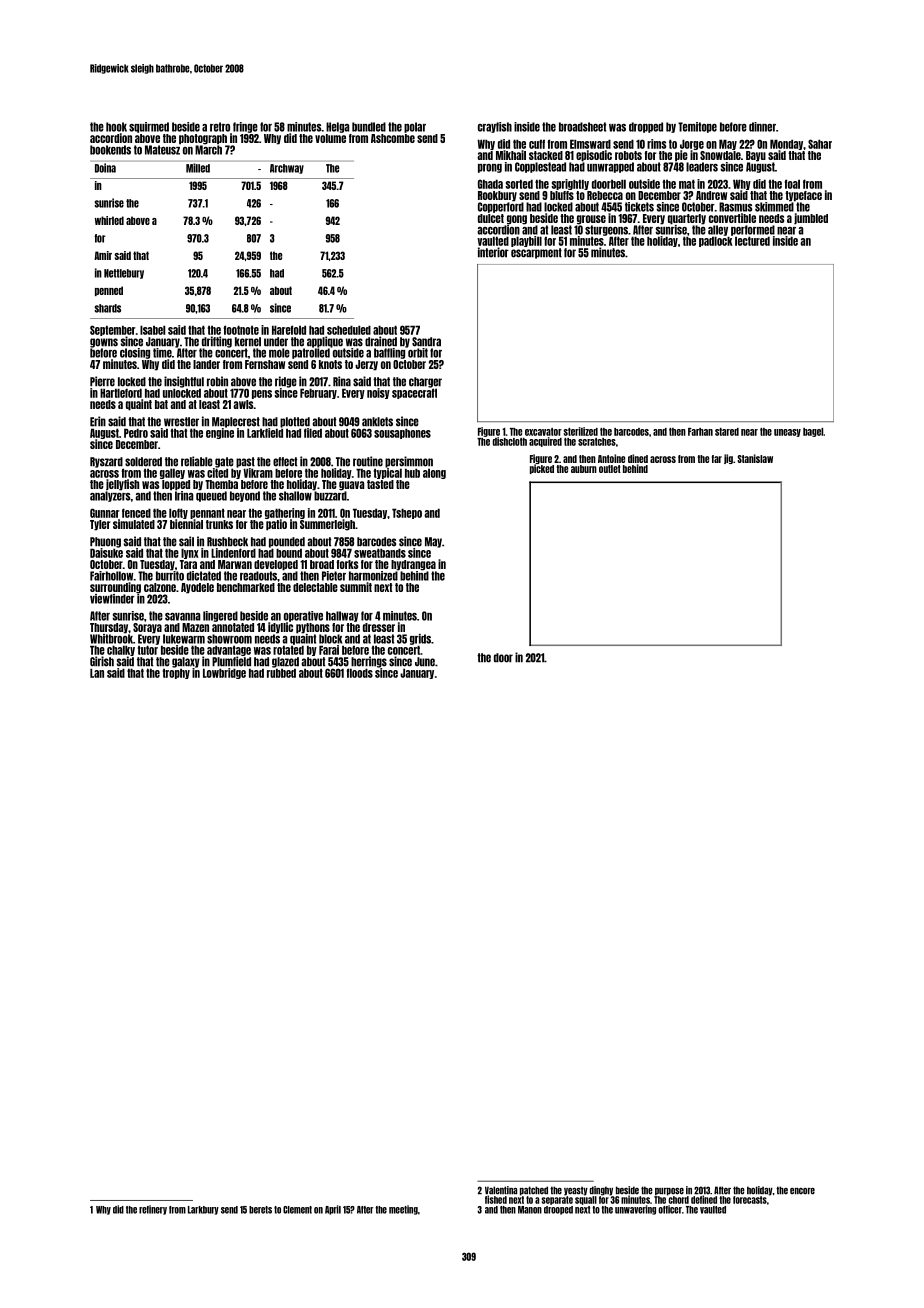 The height and width of the image is (1308, 924). What do you see at coordinates (220, 127) in the image?
I see `retro` at bounding box center [220, 127].
